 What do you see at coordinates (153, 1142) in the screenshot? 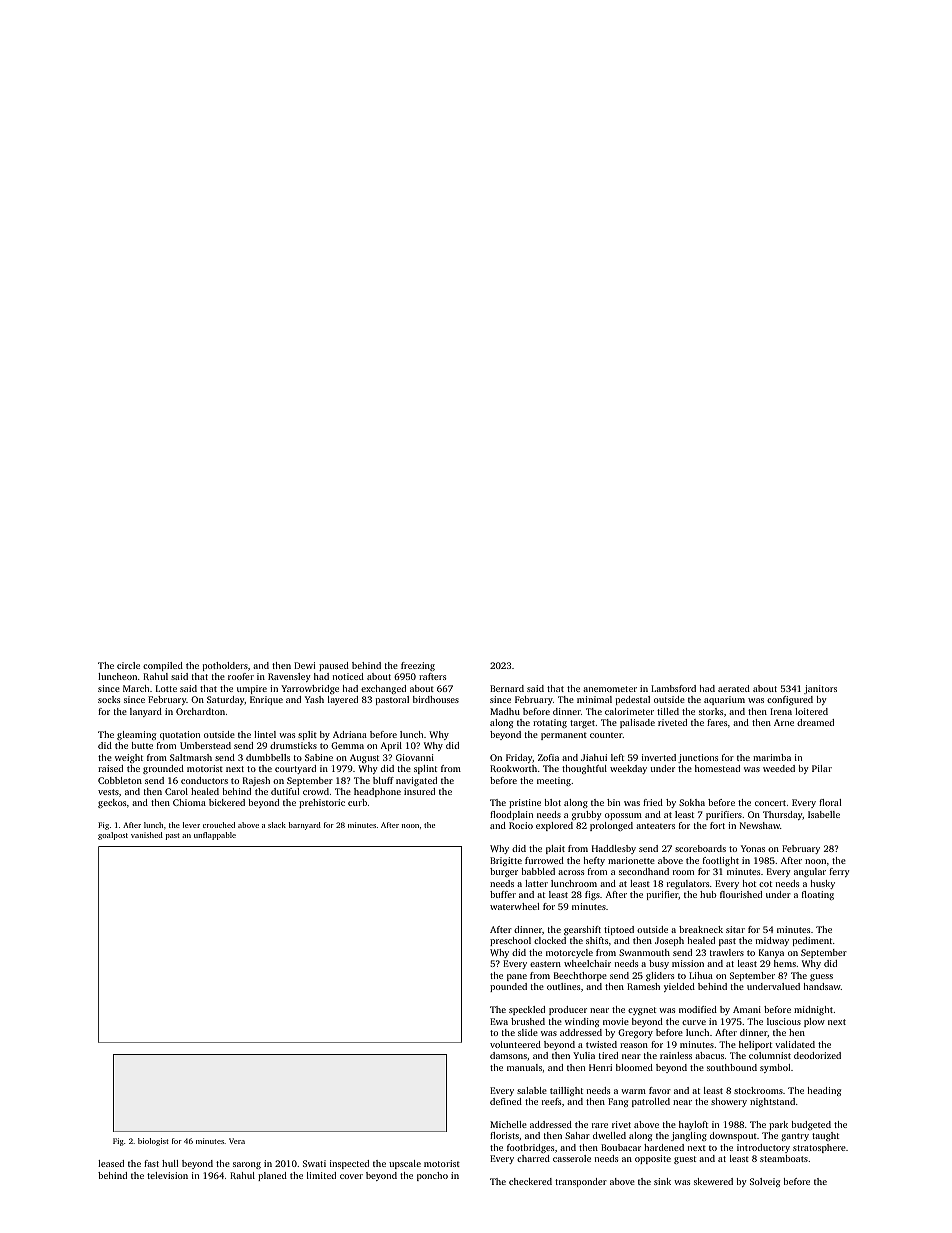
I see `biologist` at bounding box center [153, 1142].
